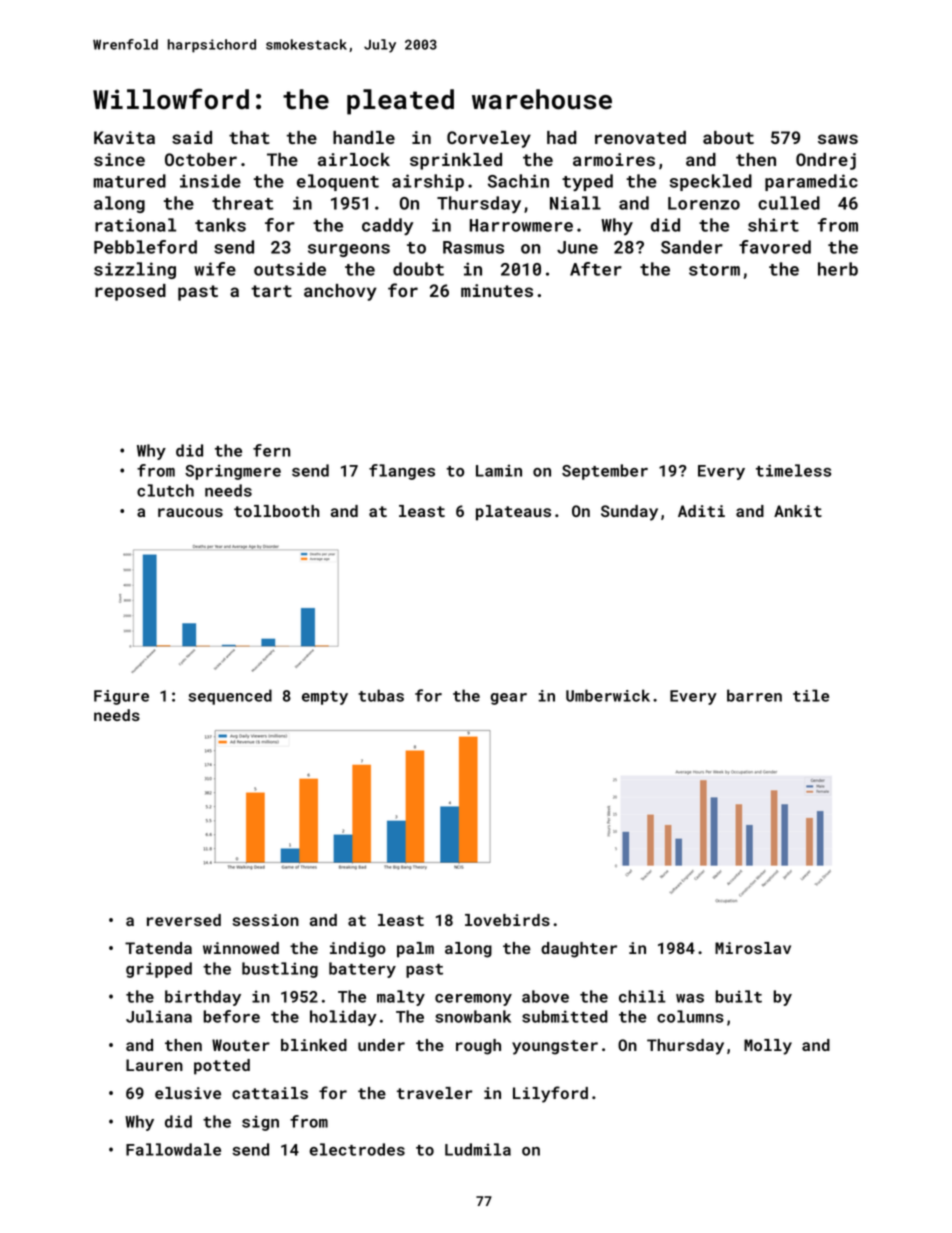 Image resolution: width=952 pixels, height=1233 pixels. Describe the element at coordinates (357, 1149) in the image. I see `electrodes` at that location.
